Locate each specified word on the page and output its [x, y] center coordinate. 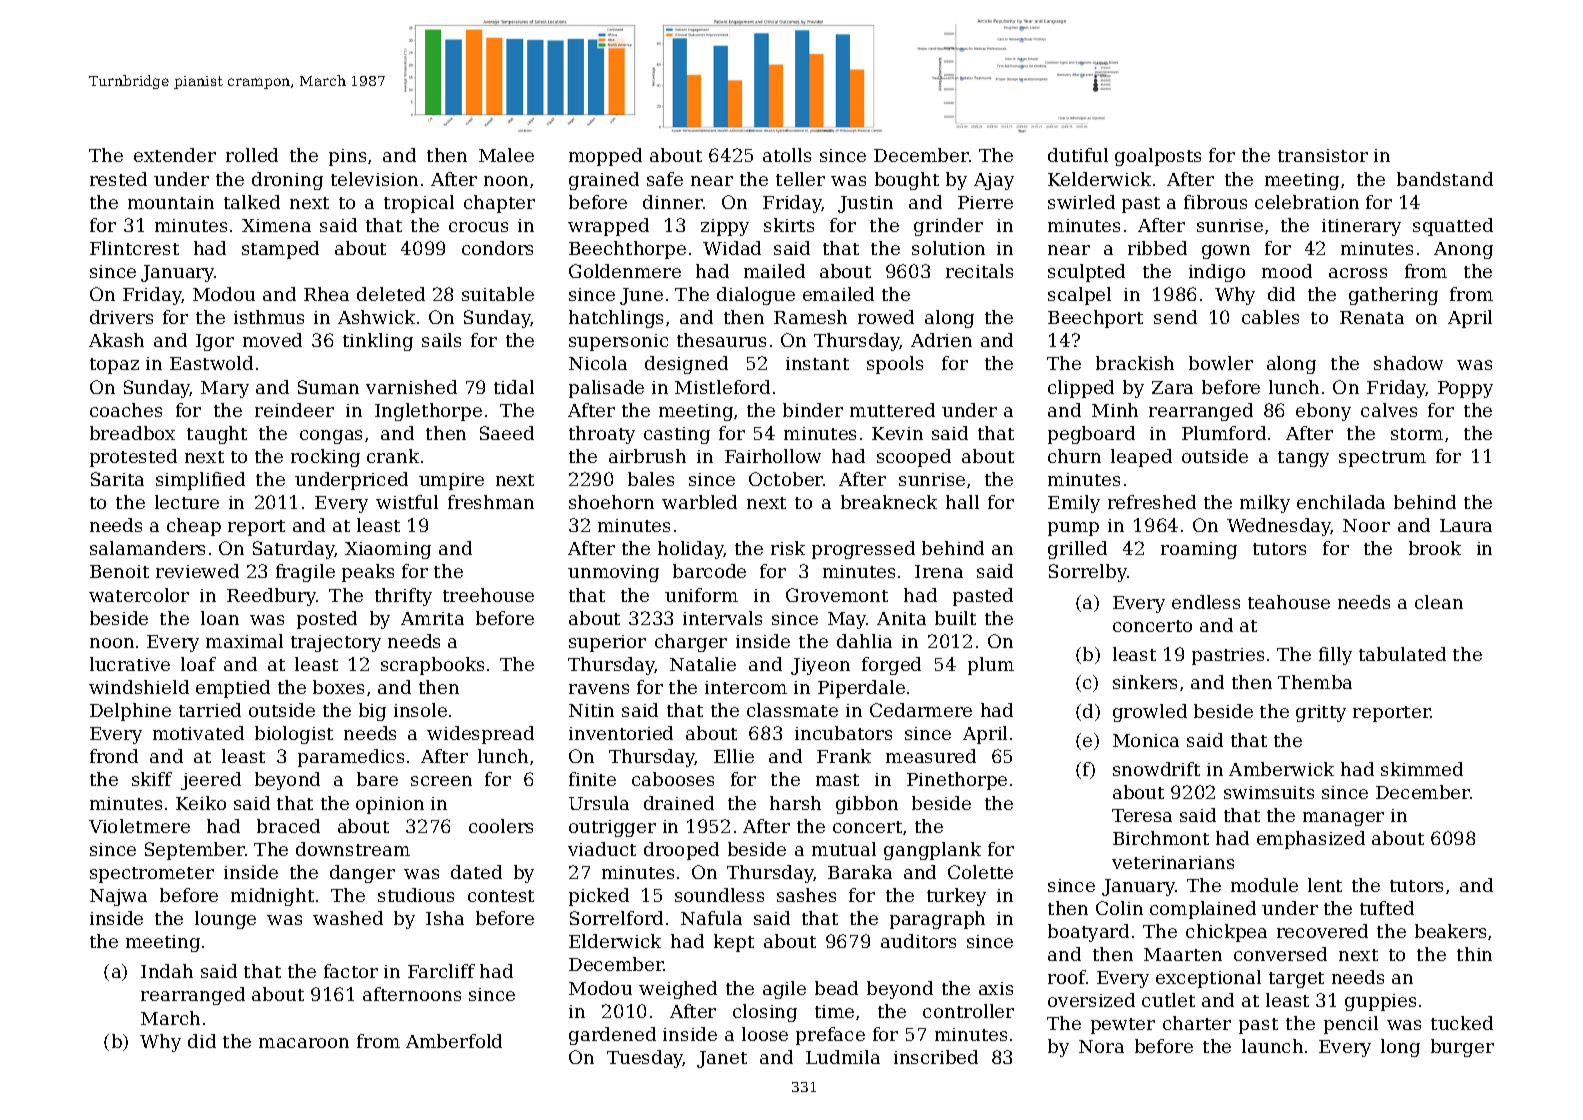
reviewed [197, 571]
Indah [167, 971]
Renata [1372, 317]
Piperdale [861, 689]
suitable [498, 294]
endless [1206, 602]
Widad [732, 248]
